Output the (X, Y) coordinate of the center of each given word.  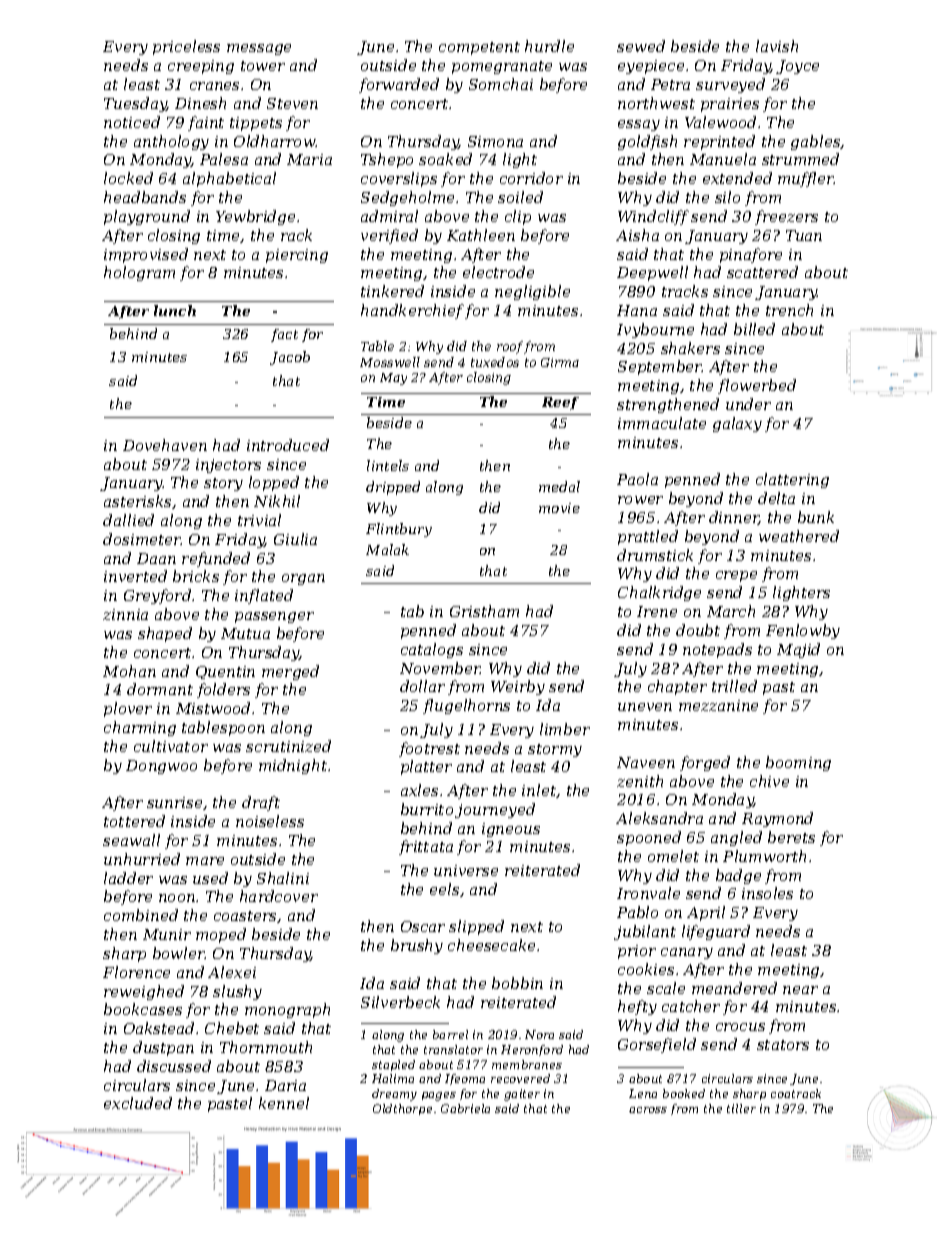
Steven (292, 103)
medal (559, 486)
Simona (495, 141)
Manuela (723, 159)
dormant (160, 689)
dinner (734, 518)
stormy (555, 750)
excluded (138, 1103)
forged (705, 763)
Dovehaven (165, 445)
